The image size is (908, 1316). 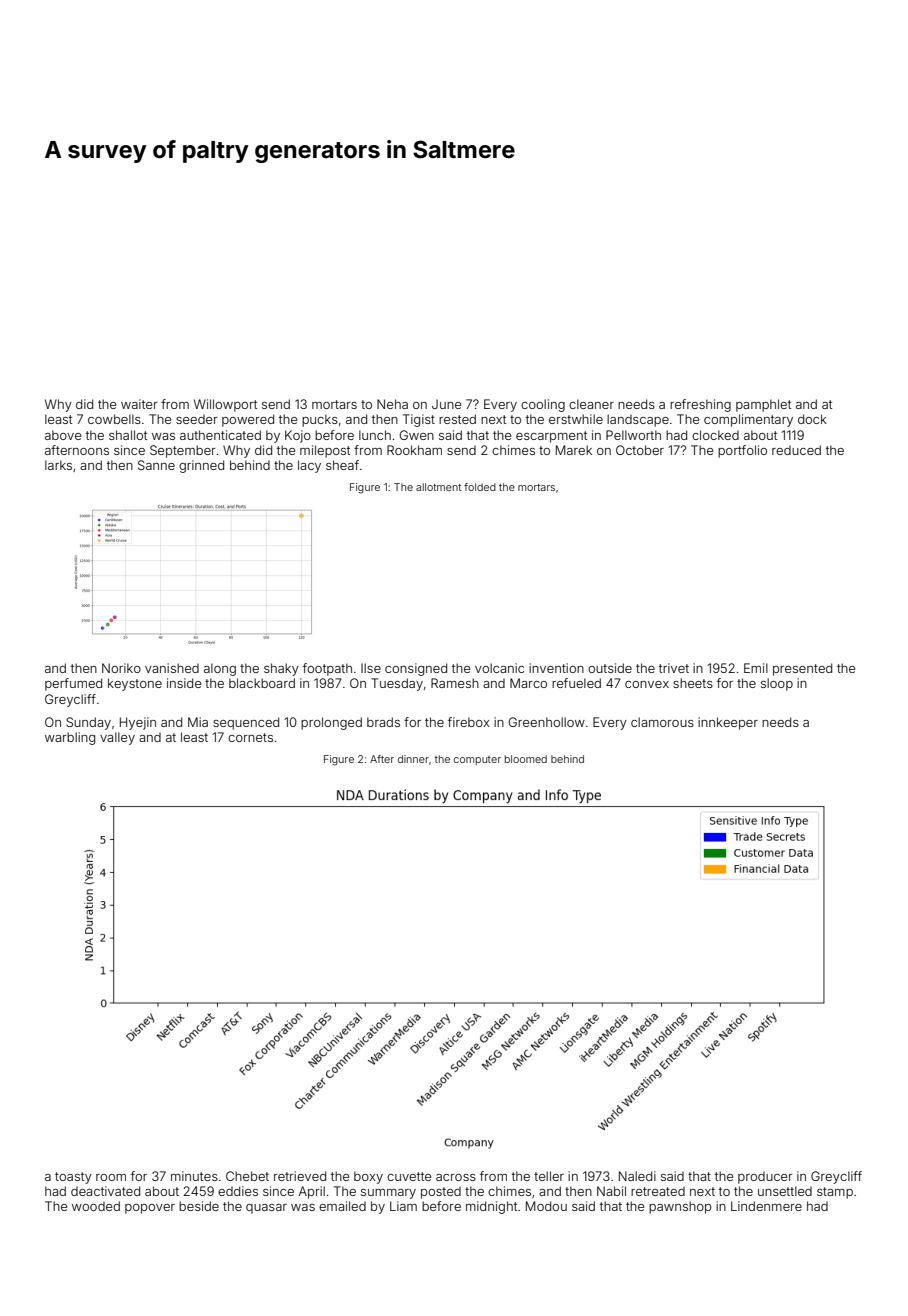 I want to click on Marek, so click(x=574, y=450).
